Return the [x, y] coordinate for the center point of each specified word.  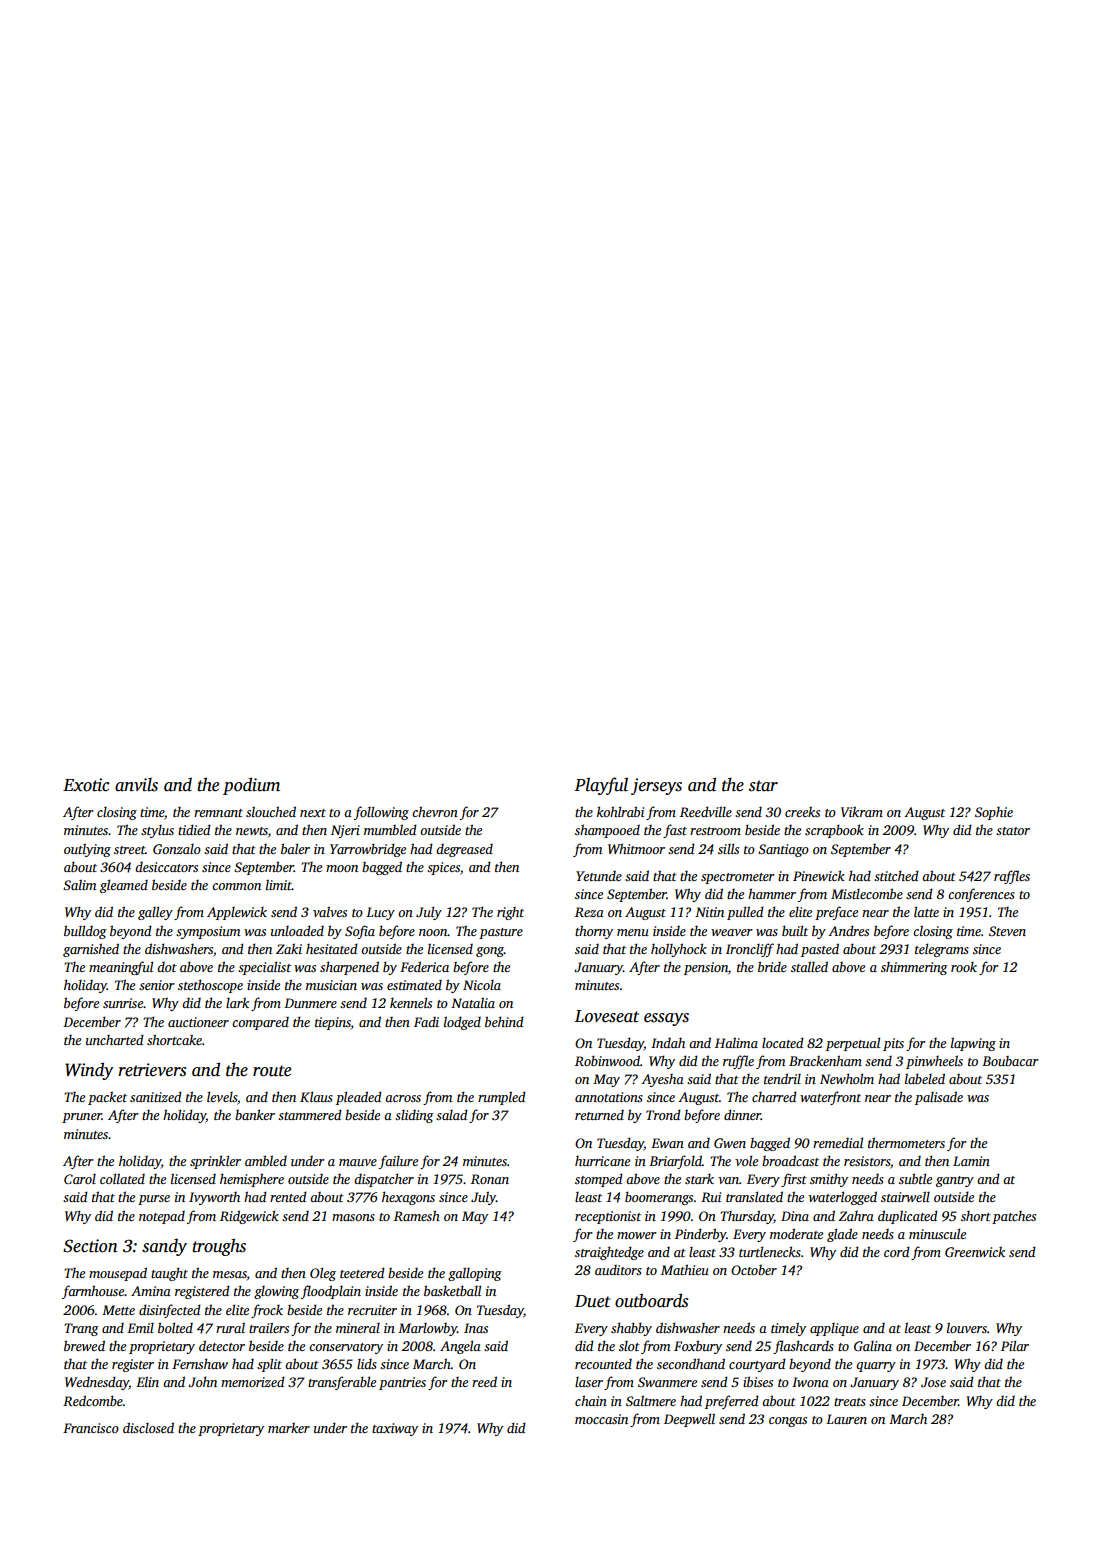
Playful [601, 786]
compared [260, 1023]
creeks [802, 811]
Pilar [1015, 1345]
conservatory [346, 1348]
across [403, 1098]
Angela [460, 1347]
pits [893, 1044]
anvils [136, 784]
